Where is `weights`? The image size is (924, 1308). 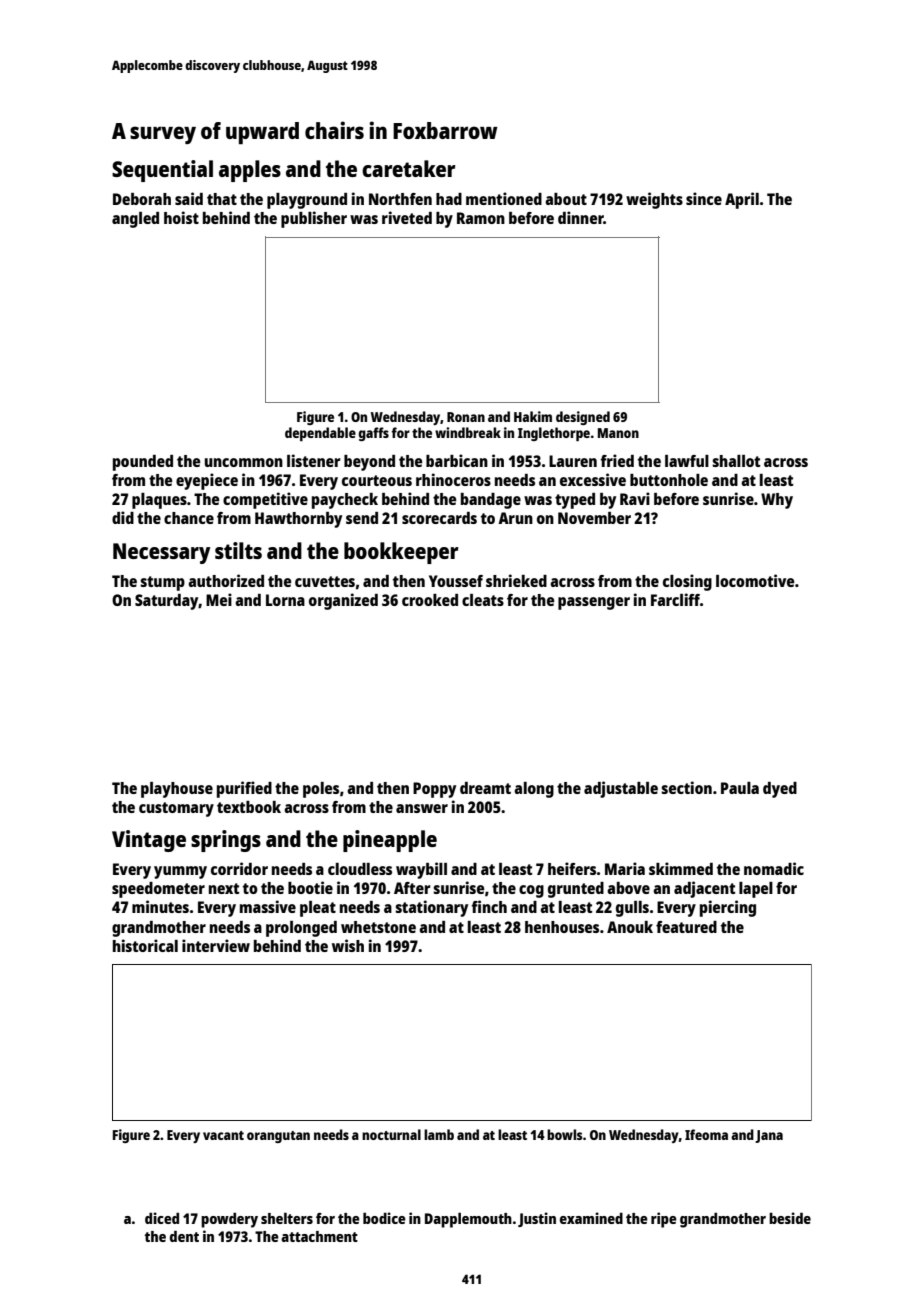 weights is located at coordinates (654, 200).
